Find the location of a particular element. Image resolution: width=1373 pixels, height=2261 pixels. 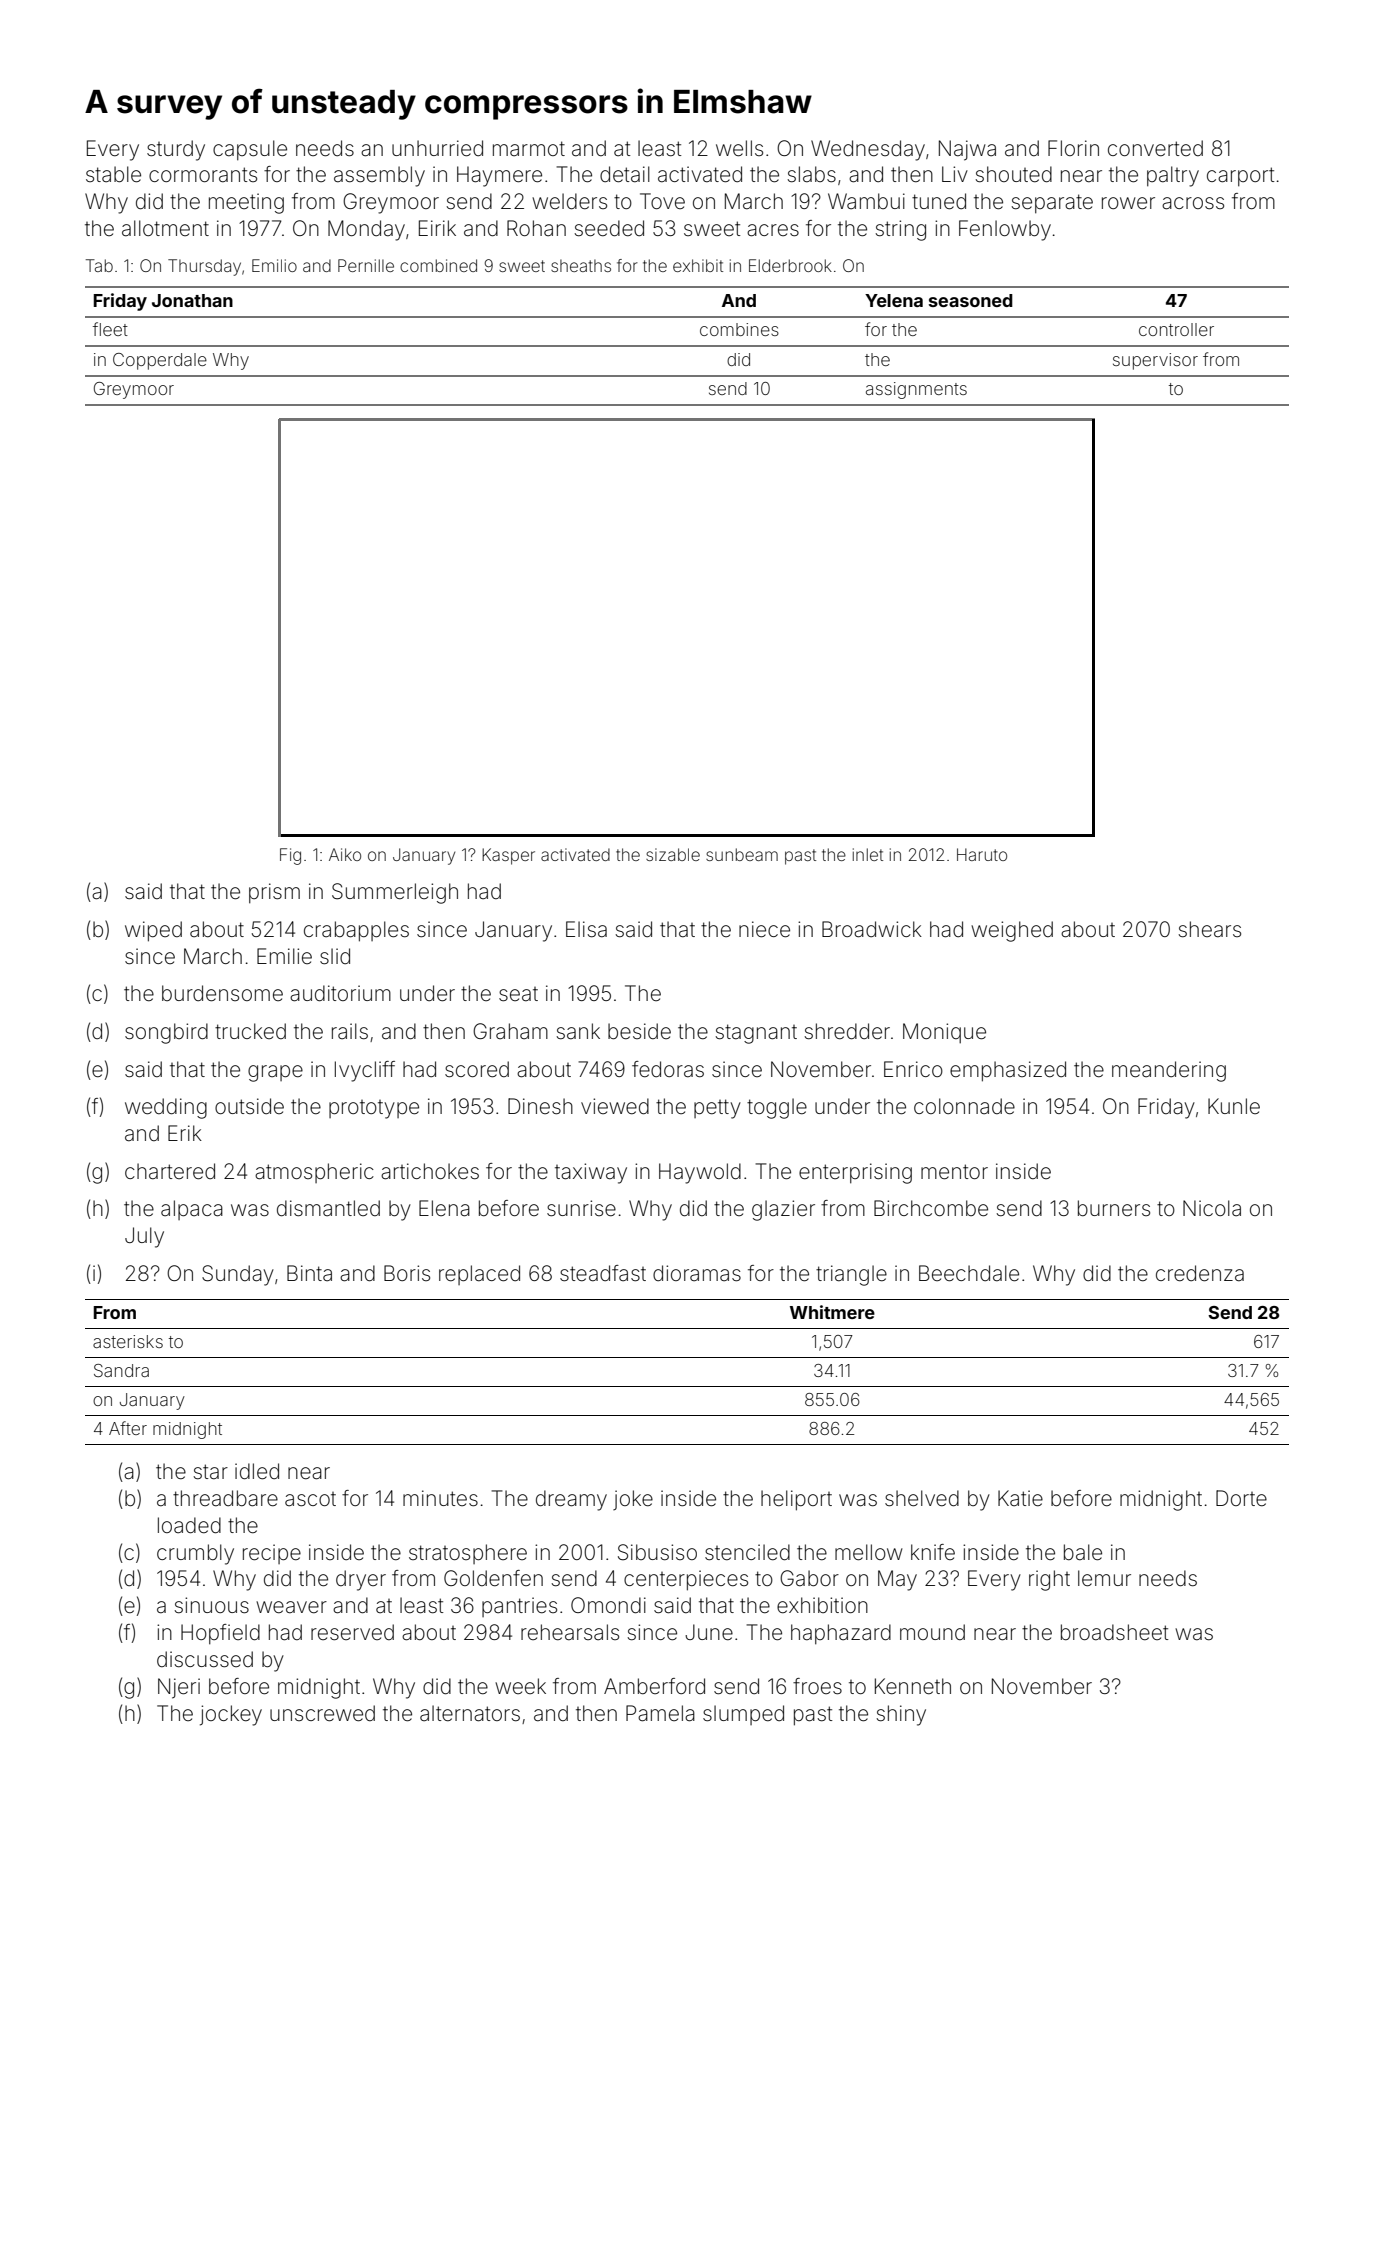

Rohan is located at coordinates (536, 228).
